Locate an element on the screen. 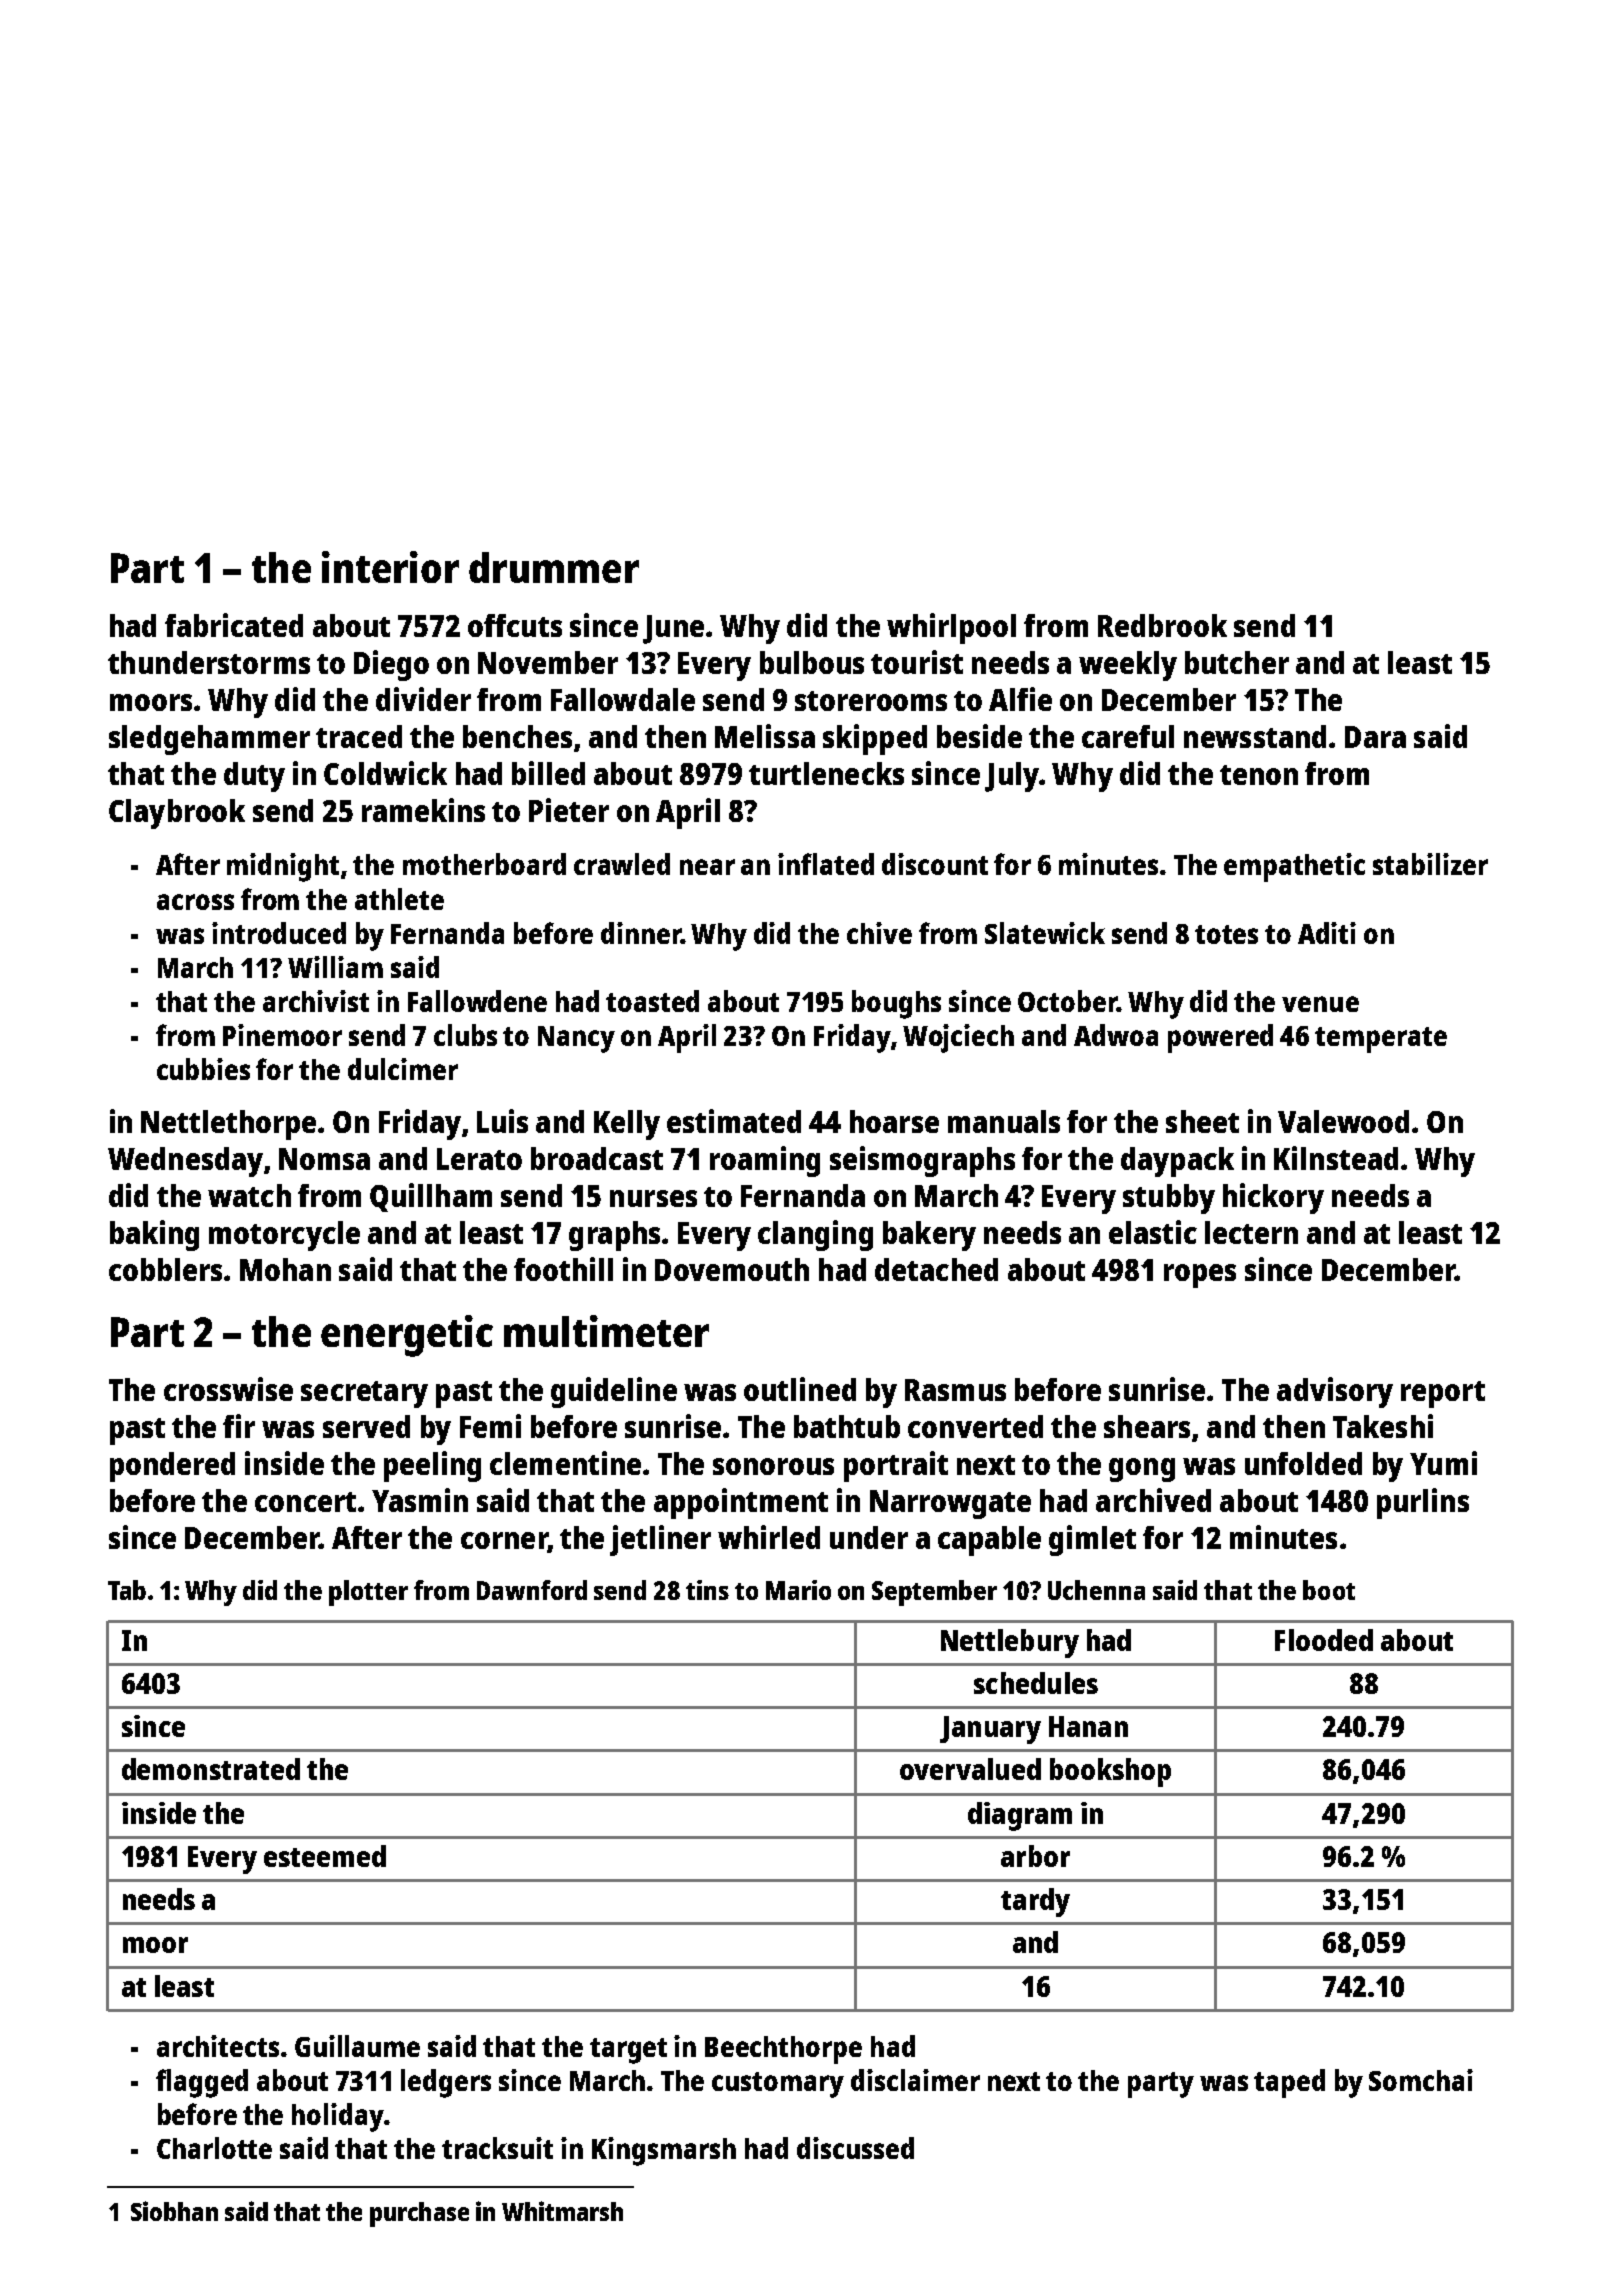 The width and height of the screenshot is (1620, 2292). Yumi is located at coordinates (1443, 1463).
